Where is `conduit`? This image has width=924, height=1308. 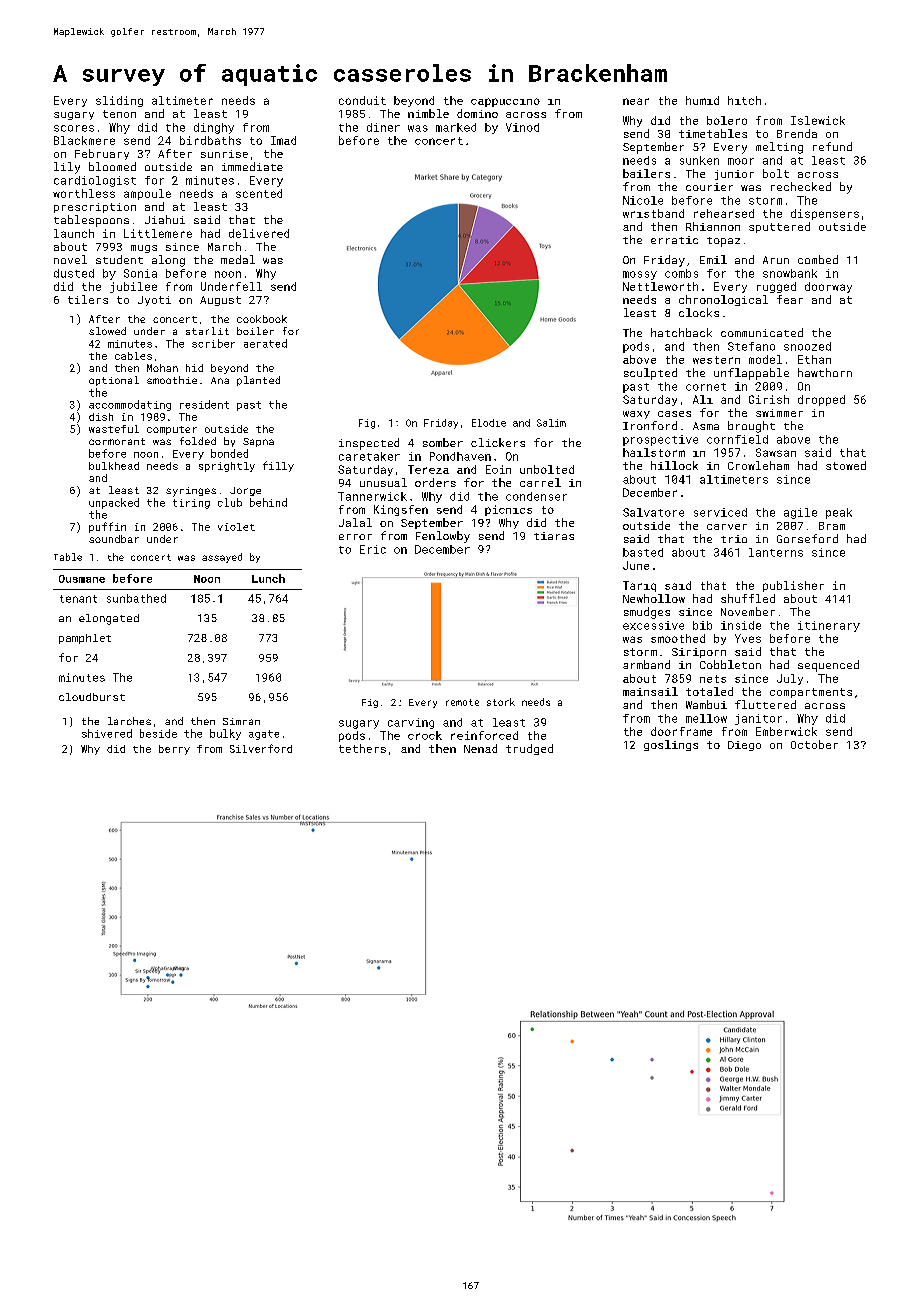 conduit is located at coordinates (362, 100).
